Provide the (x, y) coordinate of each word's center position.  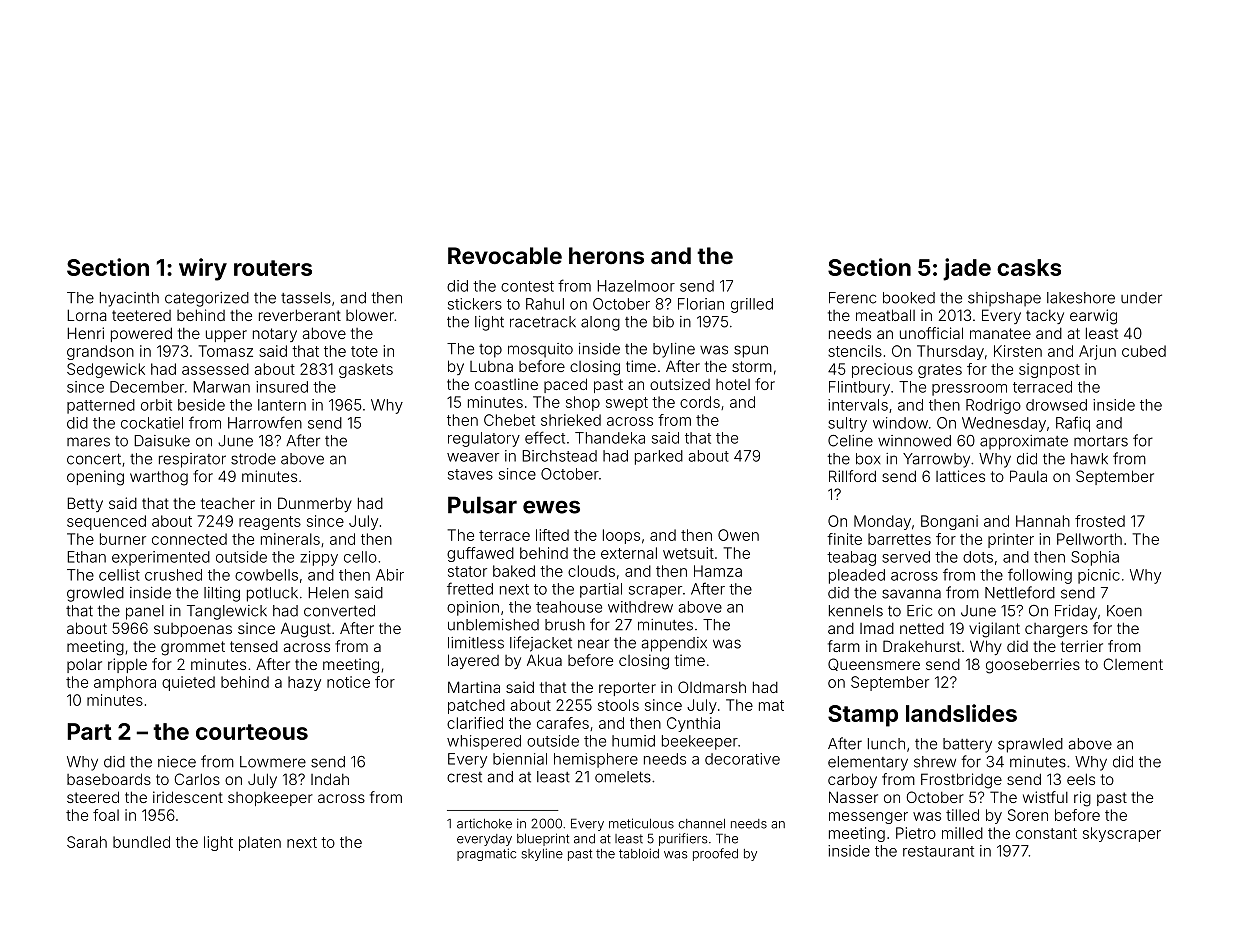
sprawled (1030, 745)
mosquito (540, 350)
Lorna (87, 315)
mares (88, 442)
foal (106, 815)
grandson (100, 352)
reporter (627, 689)
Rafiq (1073, 424)
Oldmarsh (712, 687)
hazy (304, 683)
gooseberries (1033, 666)
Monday (882, 522)
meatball (885, 315)
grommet (193, 648)
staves (470, 474)
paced (565, 385)
